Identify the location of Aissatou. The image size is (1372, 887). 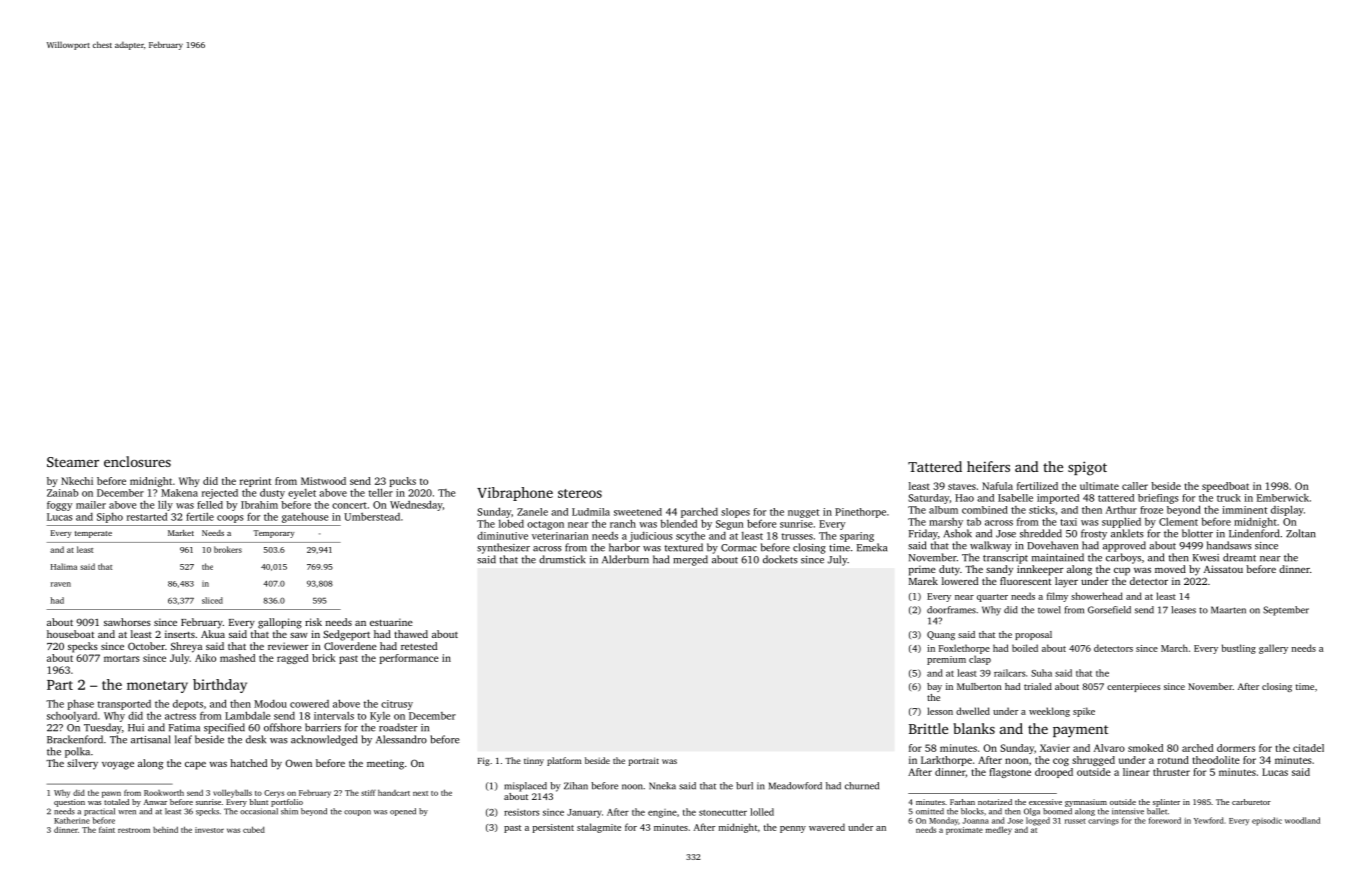
(1223, 569).
